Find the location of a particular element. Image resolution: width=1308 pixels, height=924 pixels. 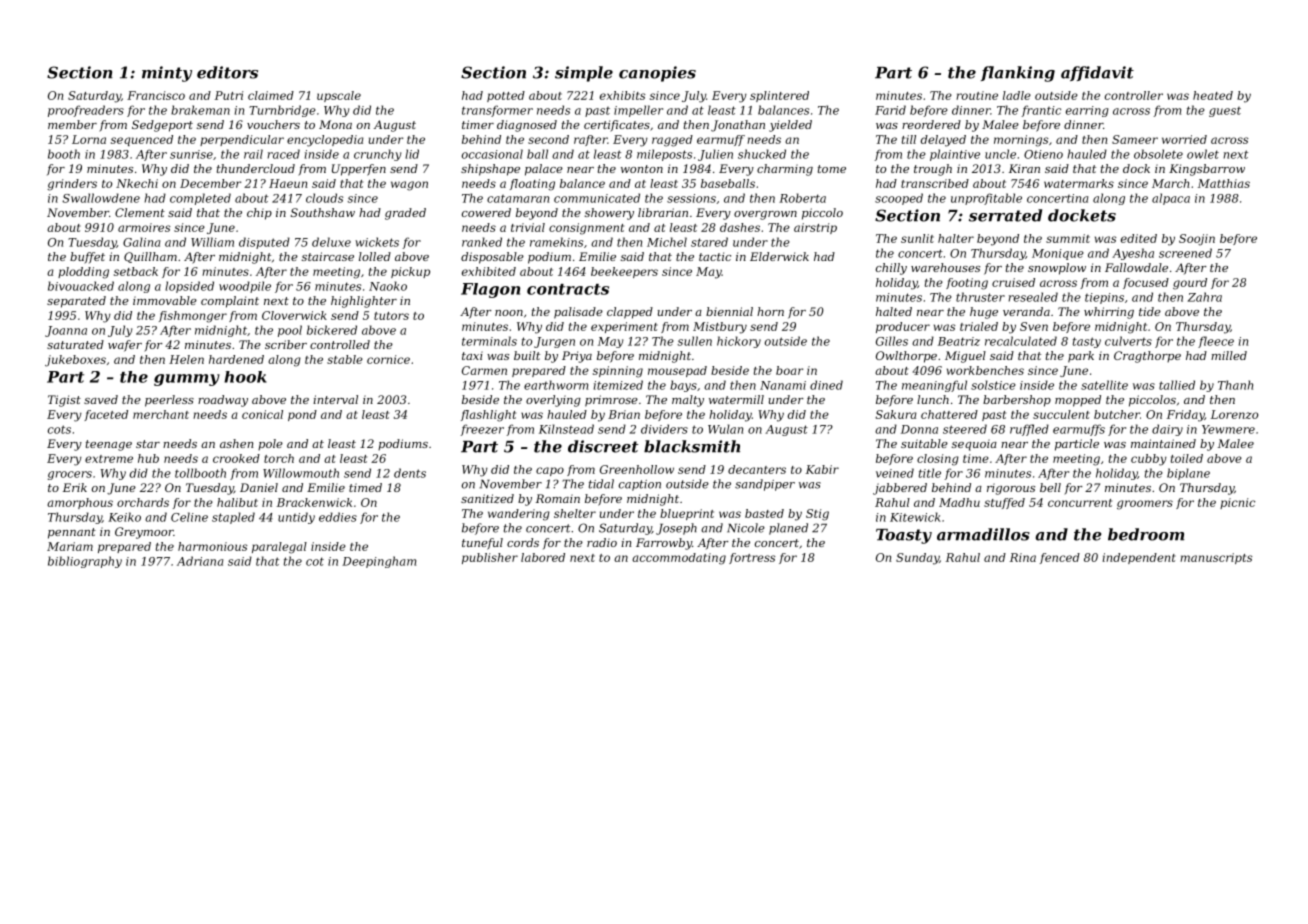

maintained is located at coordinates (1163, 443).
